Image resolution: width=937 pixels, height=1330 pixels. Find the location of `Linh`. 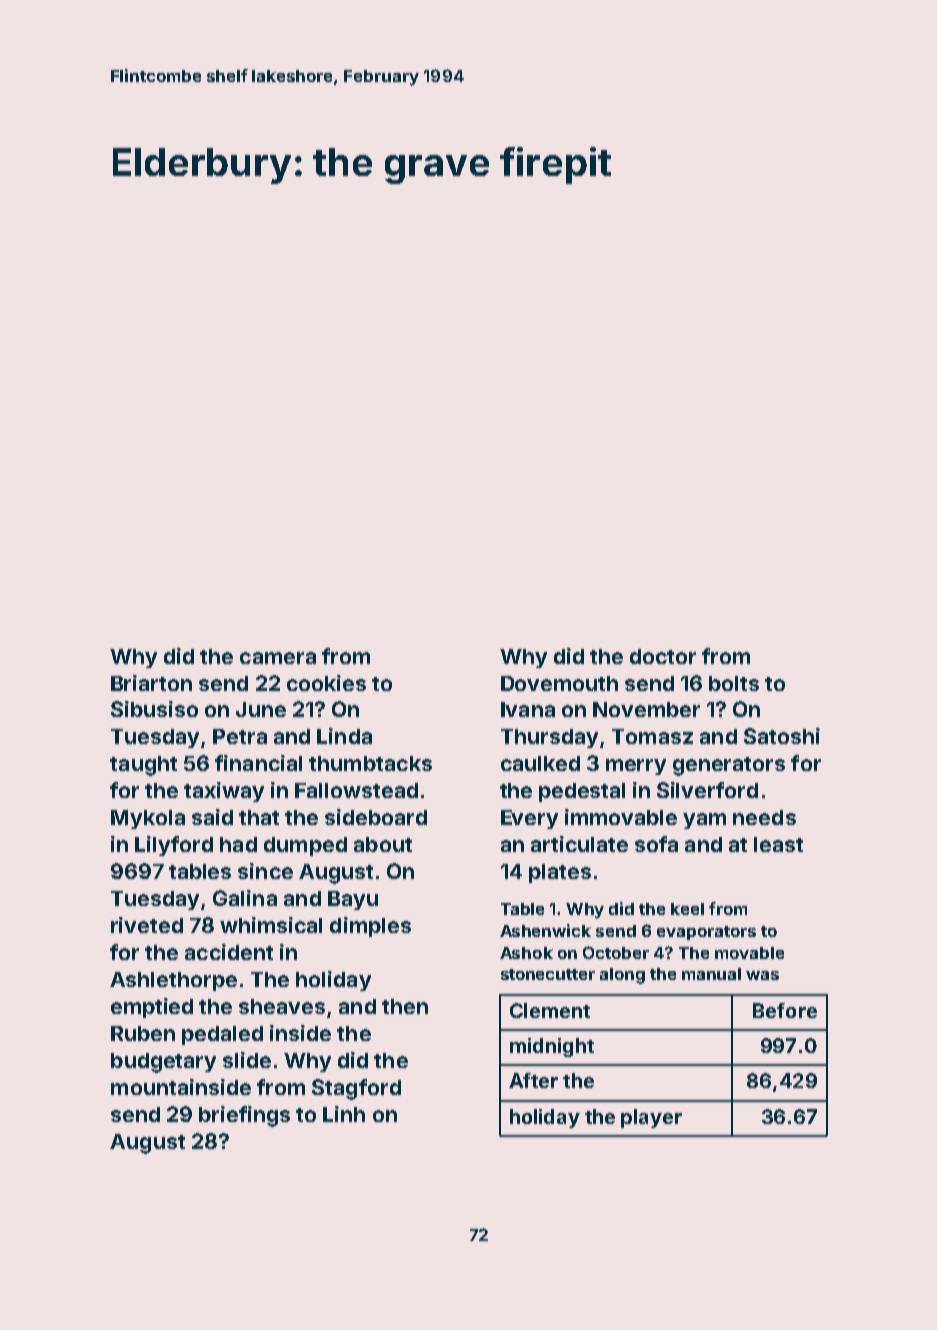

Linh is located at coordinates (344, 1114).
